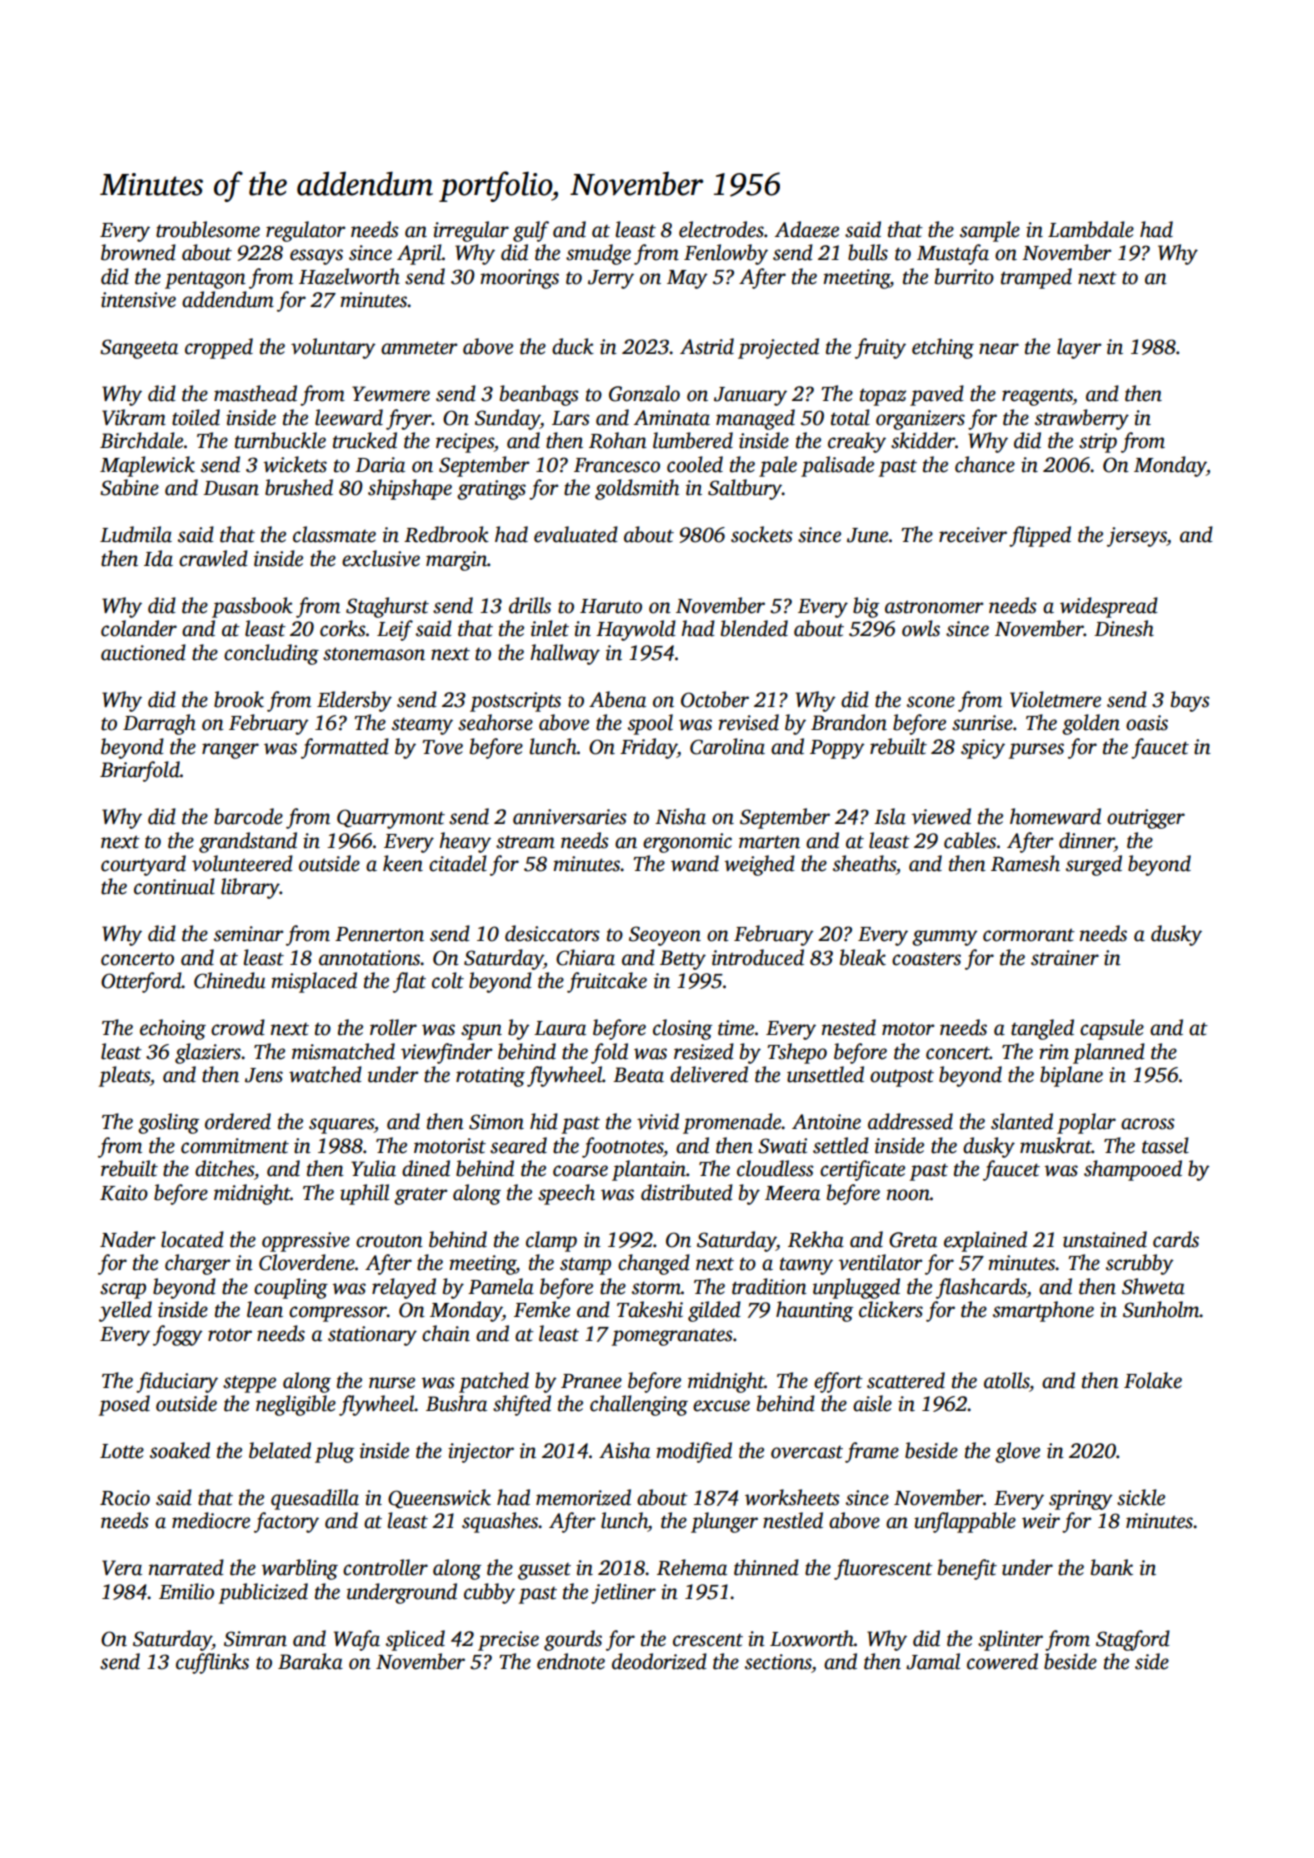  What do you see at coordinates (749, 722) in the screenshot?
I see `revised` at bounding box center [749, 722].
